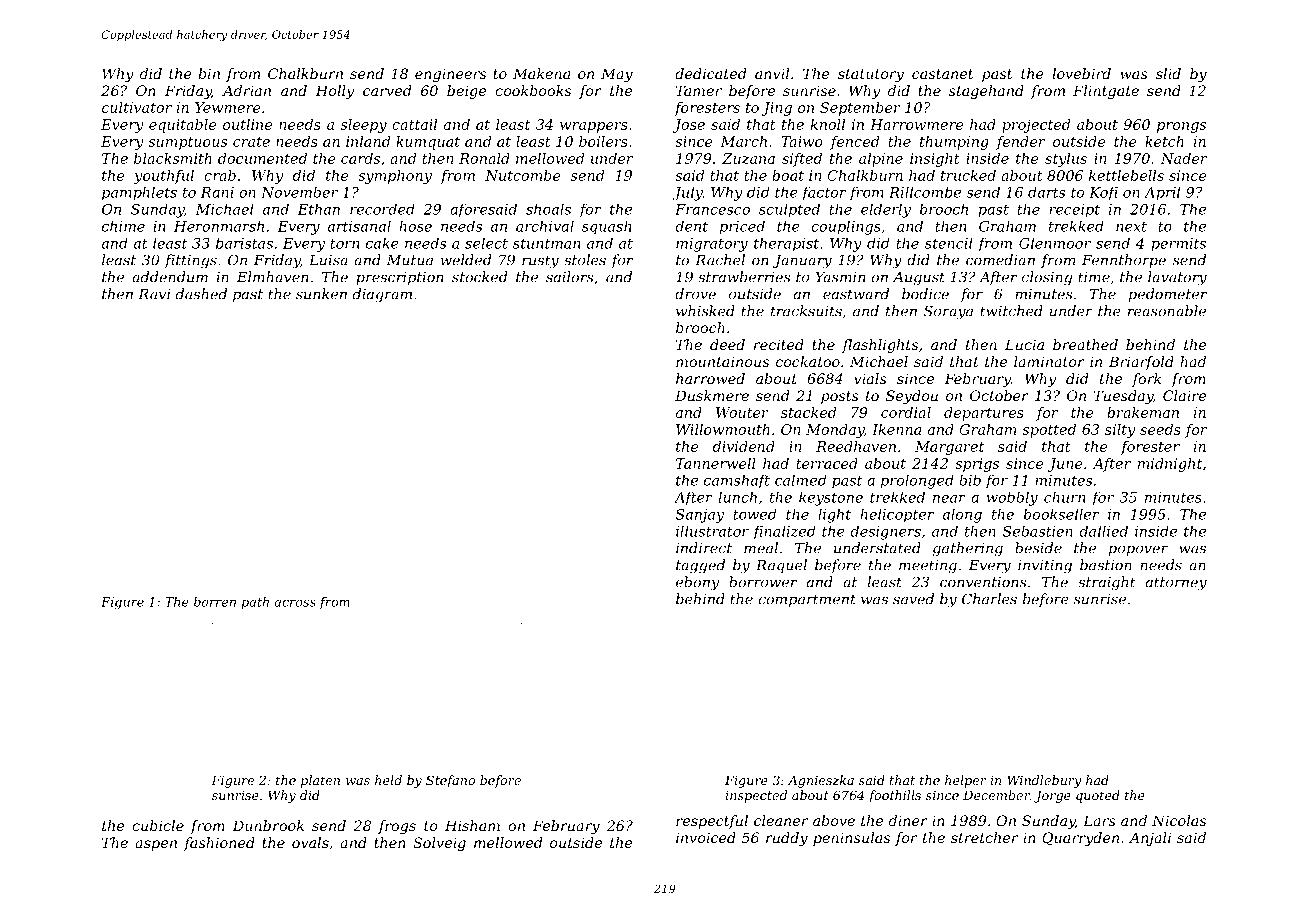  What do you see at coordinates (1081, 73) in the screenshot?
I see `lovebird` at bounding box center [1081, 73].
